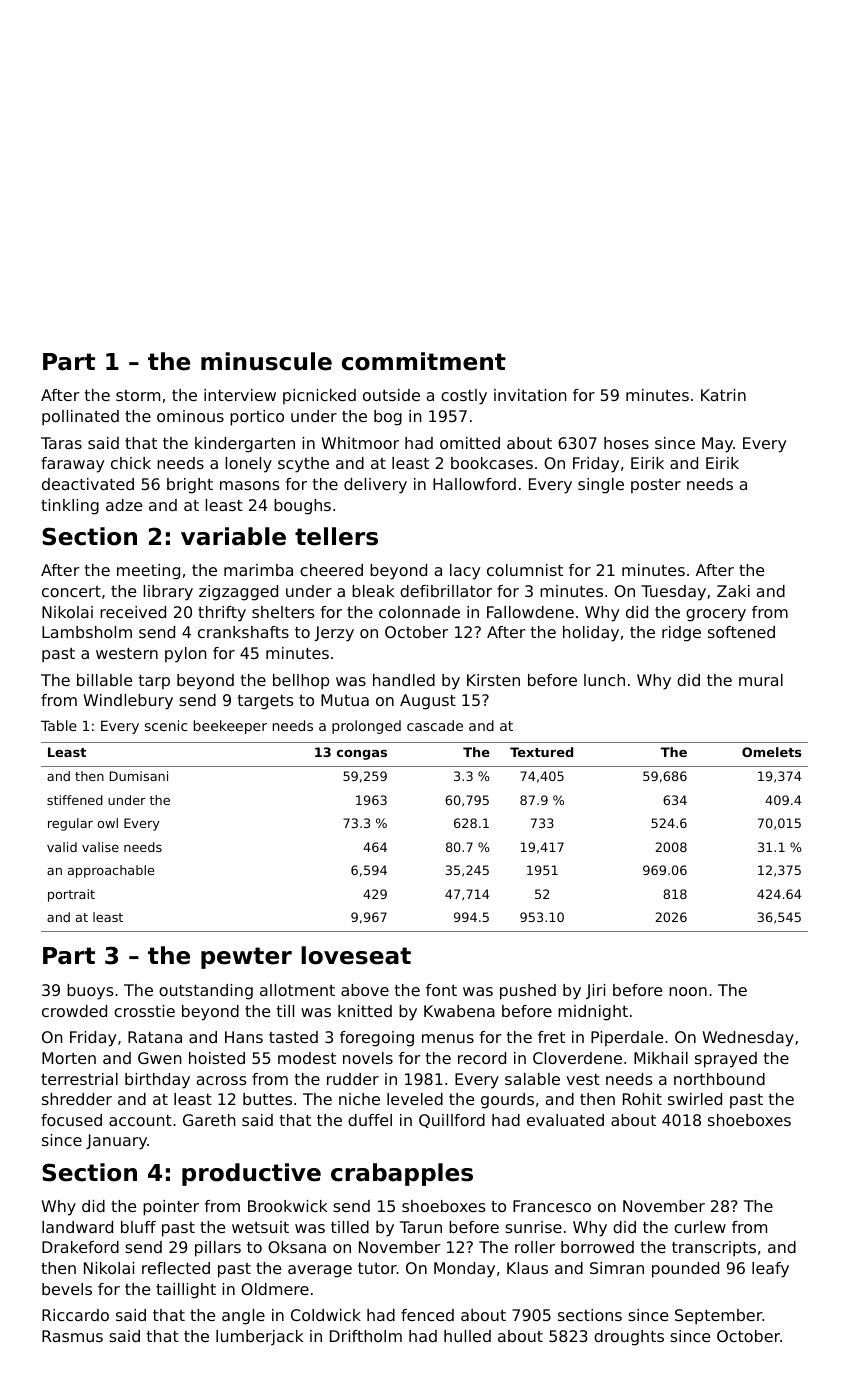 The height and width of the screenshot is (1400, 849). I want to click on commitment, so click(424, 361).
